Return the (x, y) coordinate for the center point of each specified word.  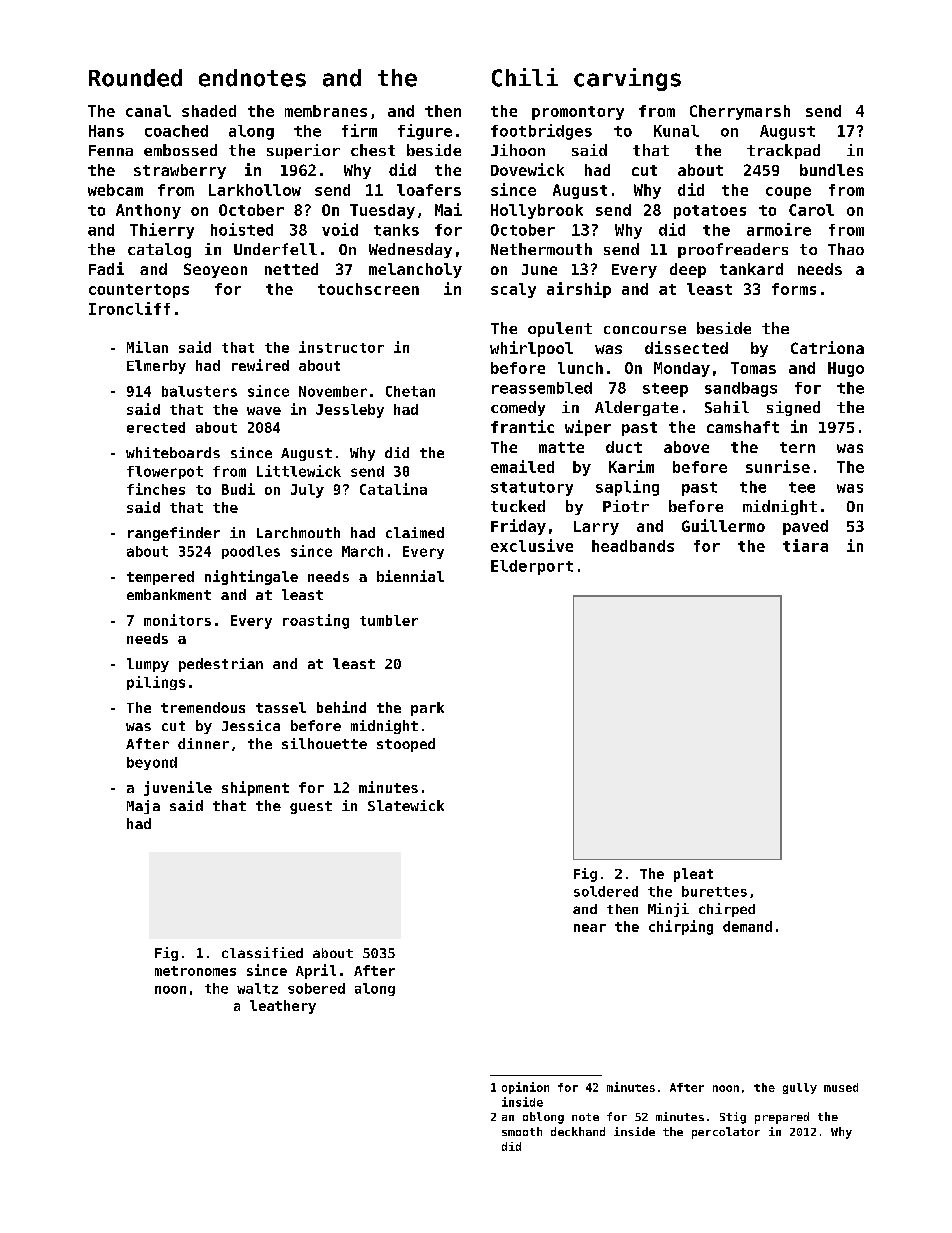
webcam (115, 190)
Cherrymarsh (740, 112)
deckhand (578, 1131)
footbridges (541, 132)
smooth (522, 1131)
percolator (726, 1133)
